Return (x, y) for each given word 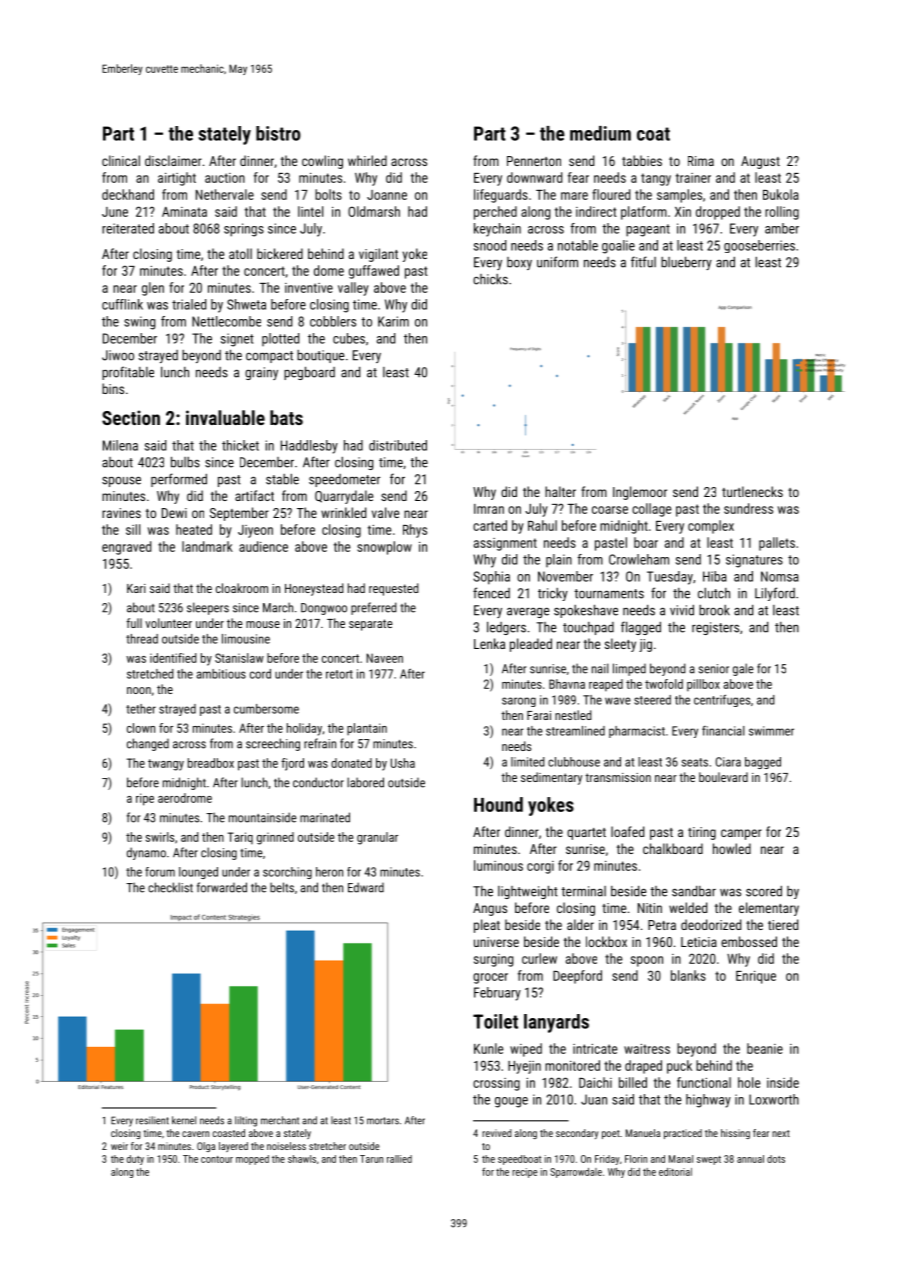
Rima (701, 161)
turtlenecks (752, 491)
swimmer (771, 731)
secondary (577, 1134)
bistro (278, 133)
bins (113, 388)
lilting (246, 1121)
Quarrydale (344, 497)
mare (574, 196)
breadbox (211, 763)
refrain (320, 743)
